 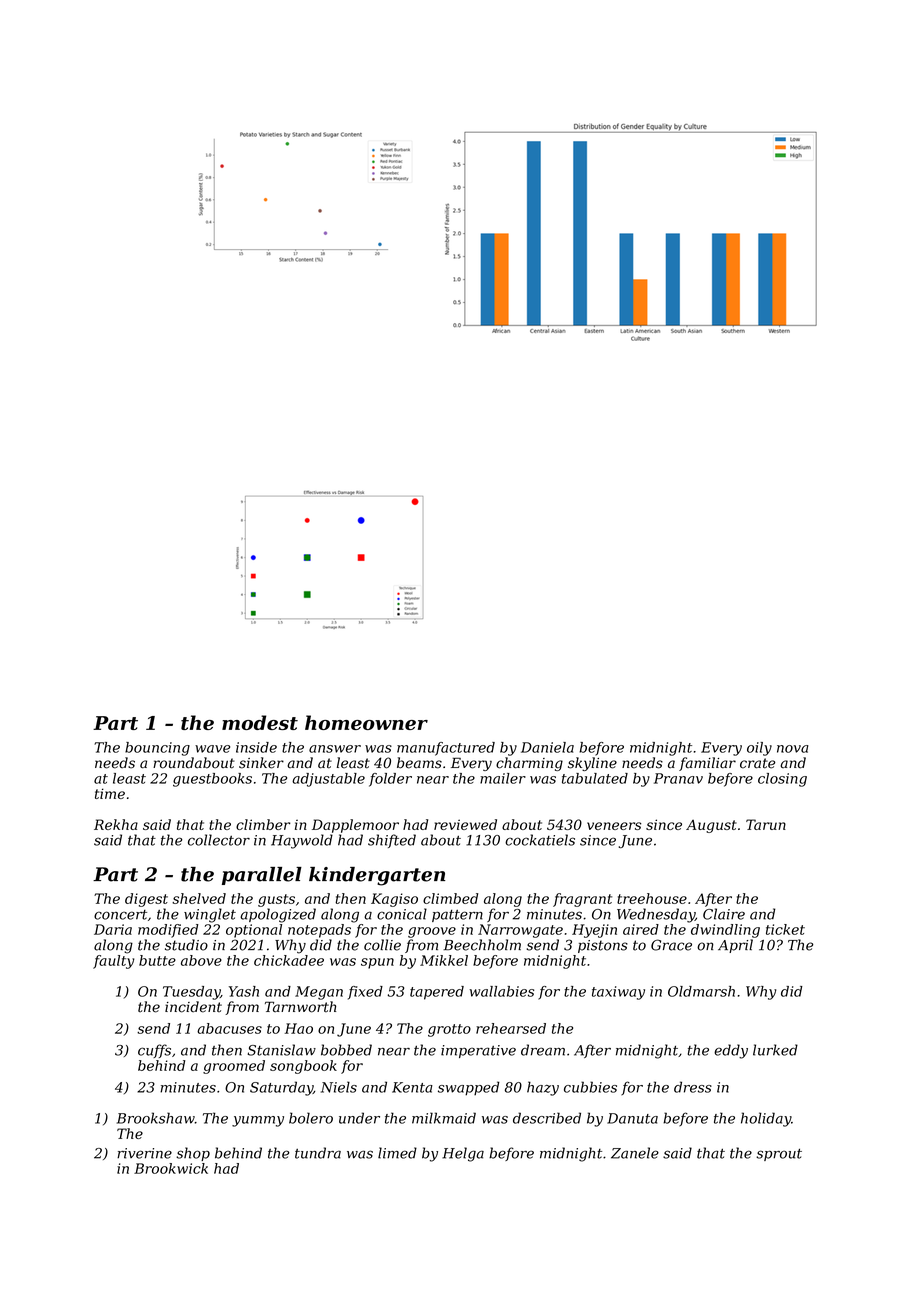 I want to click on Oldmarsh, so click(x=701, y=991).
